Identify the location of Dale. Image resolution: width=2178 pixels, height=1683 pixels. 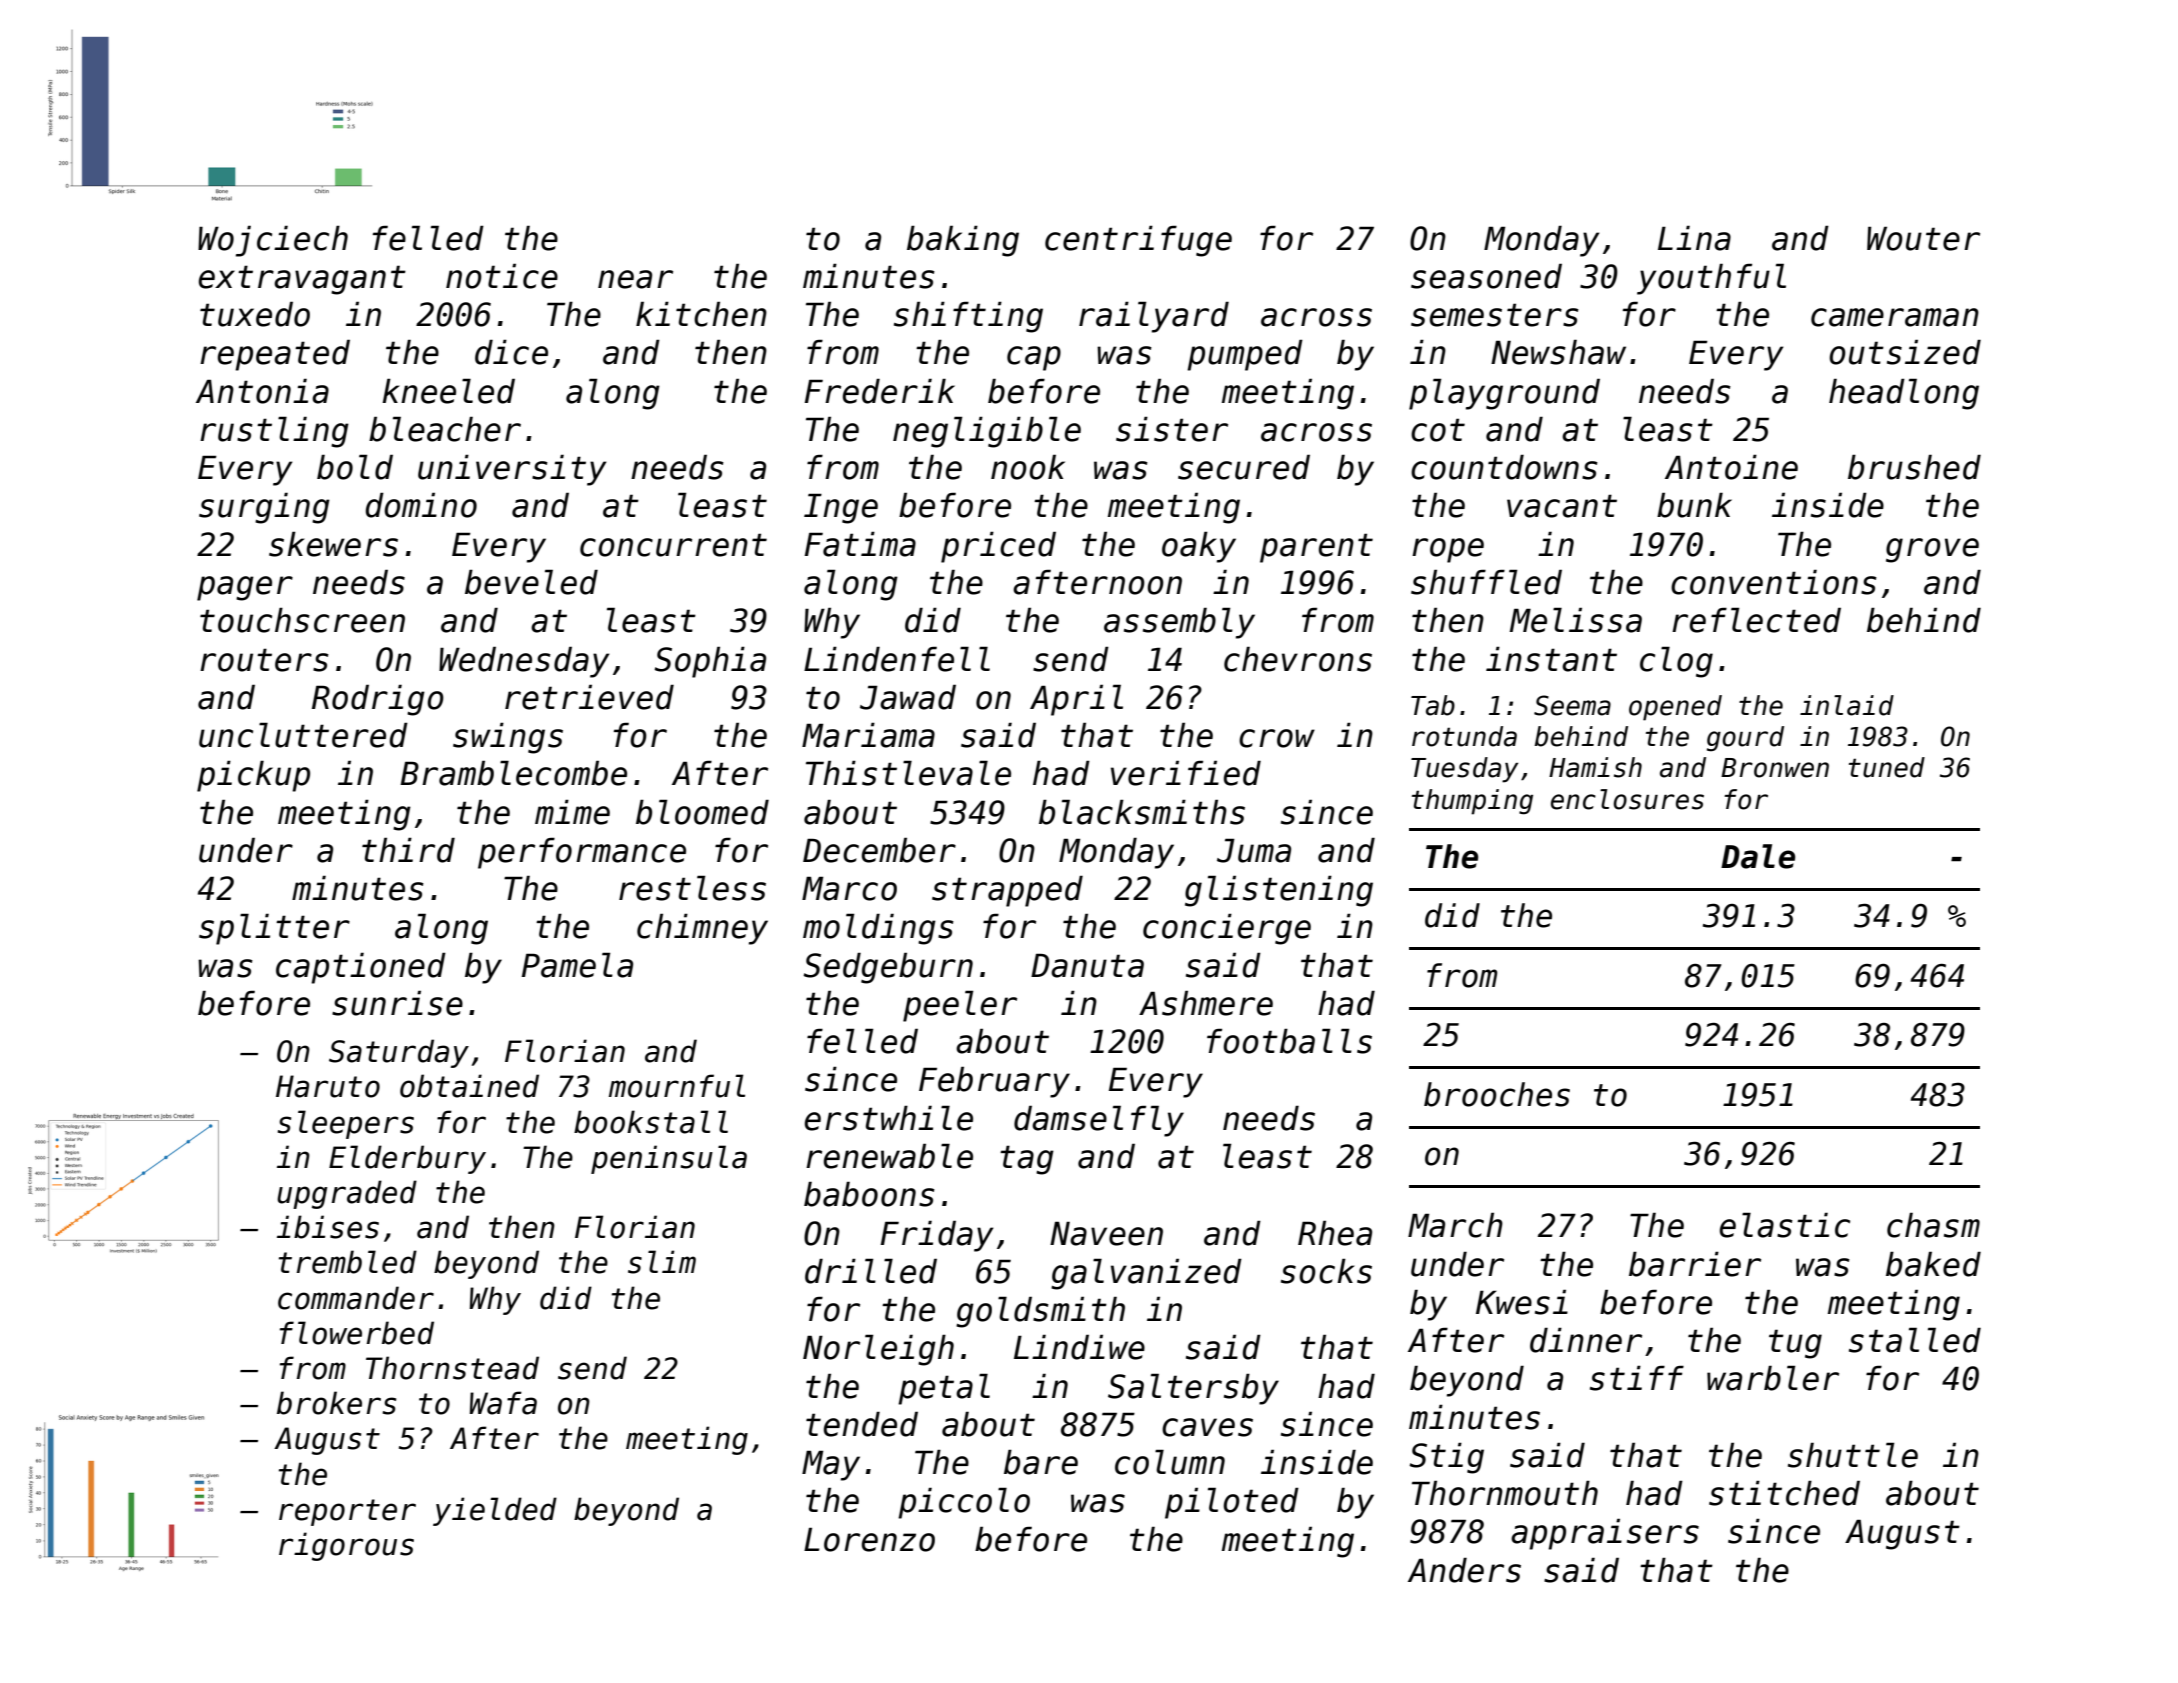
(1758, 856).
